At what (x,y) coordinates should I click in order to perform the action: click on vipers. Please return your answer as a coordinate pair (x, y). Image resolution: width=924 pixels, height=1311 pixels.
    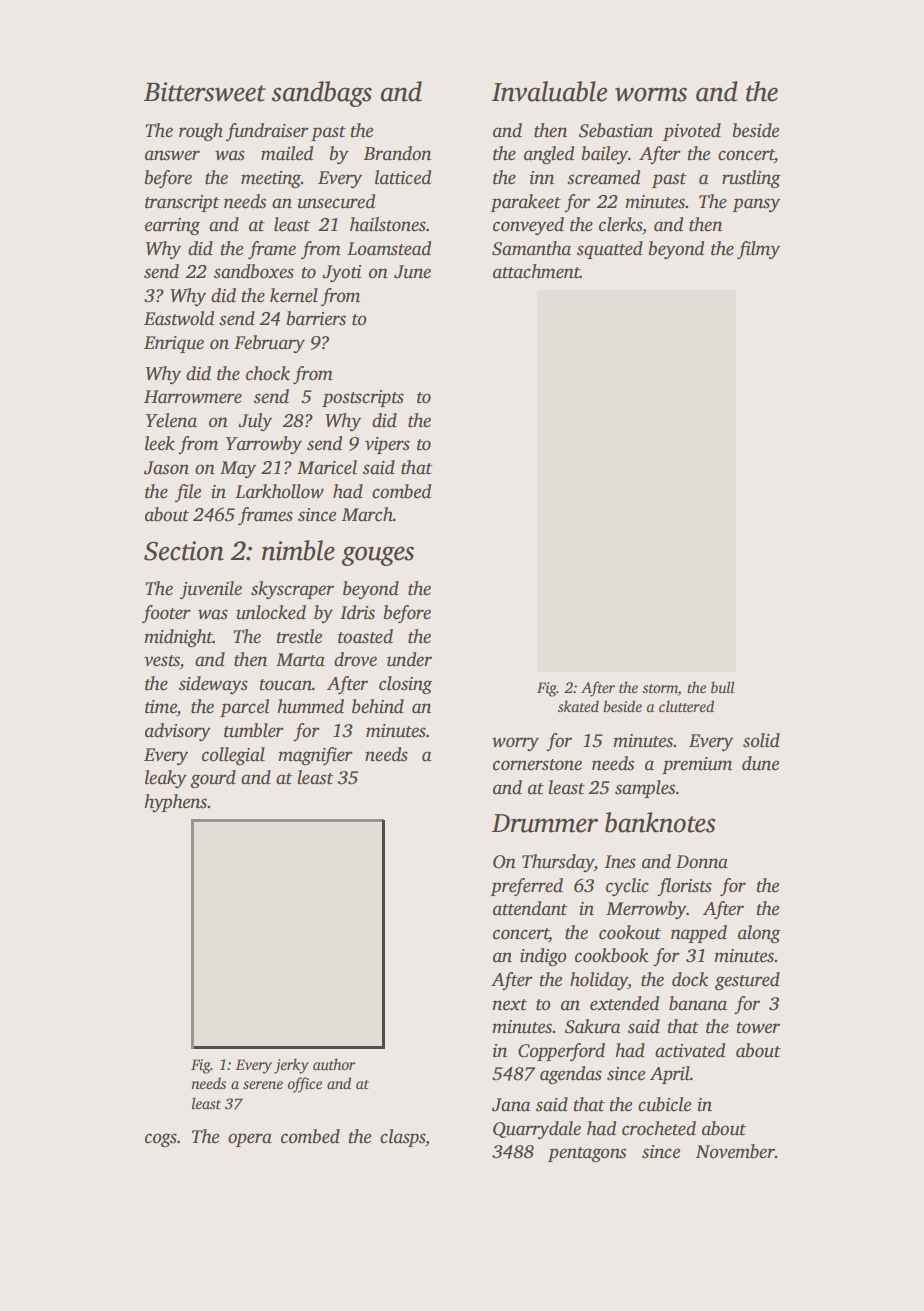
    Looking at the image, I should click on (387, 445).
